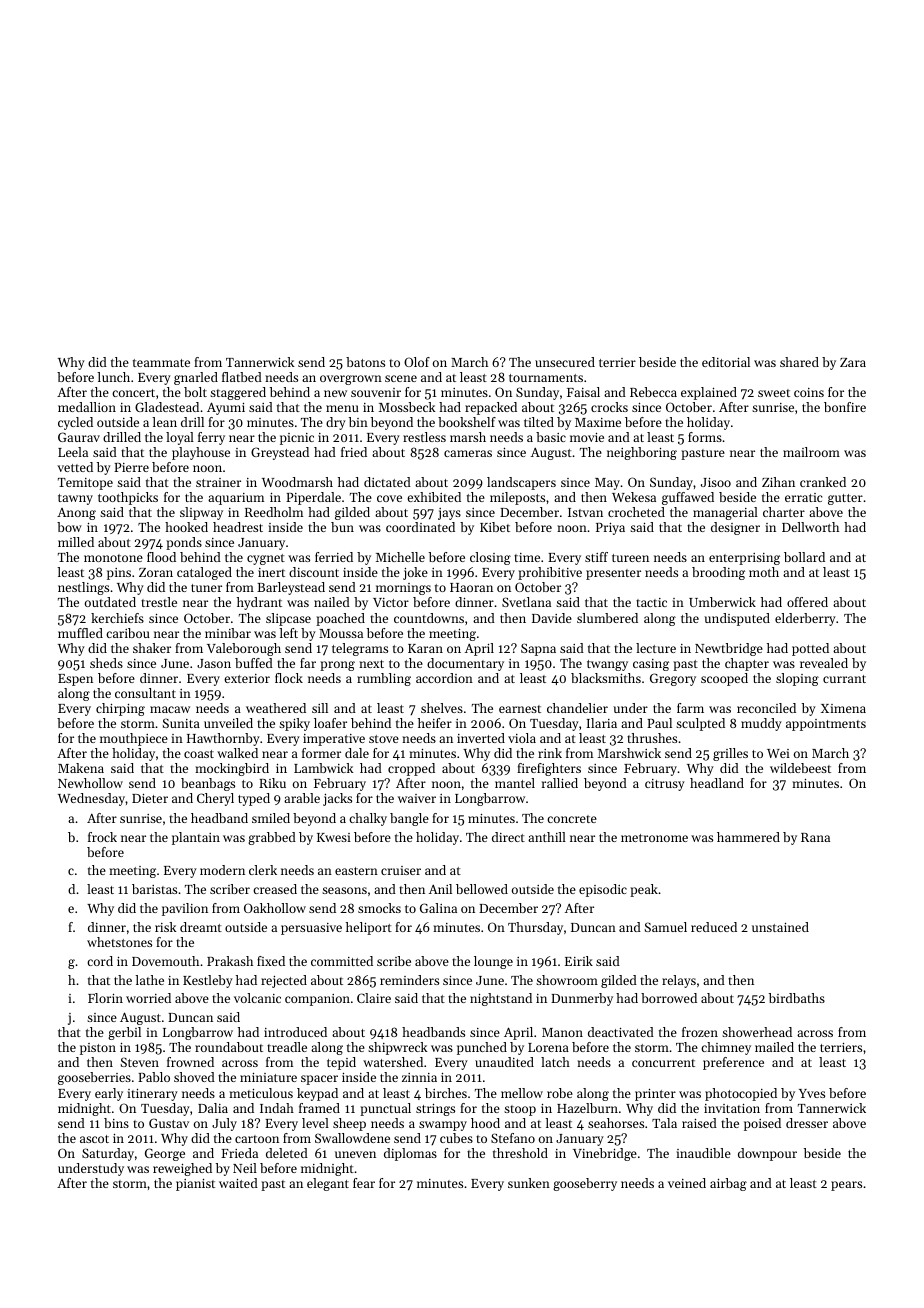 This document has width=924, height=1308. I want to click on bonfire, so click(845, 407).
